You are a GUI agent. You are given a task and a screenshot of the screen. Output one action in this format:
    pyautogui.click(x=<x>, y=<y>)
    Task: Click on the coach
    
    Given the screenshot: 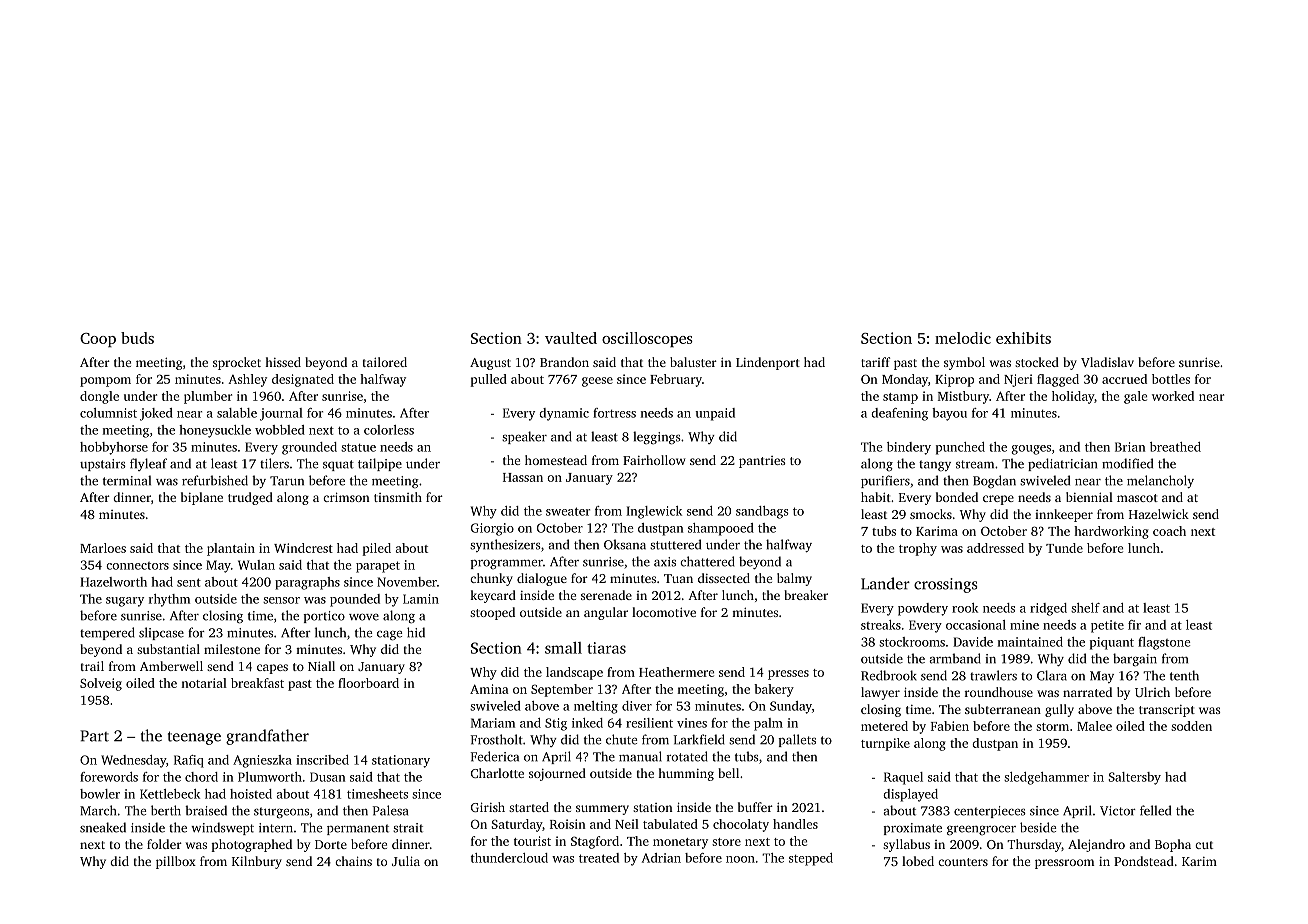 What is the action you would take?
    pyautogui.click(x=1169, y=531)
